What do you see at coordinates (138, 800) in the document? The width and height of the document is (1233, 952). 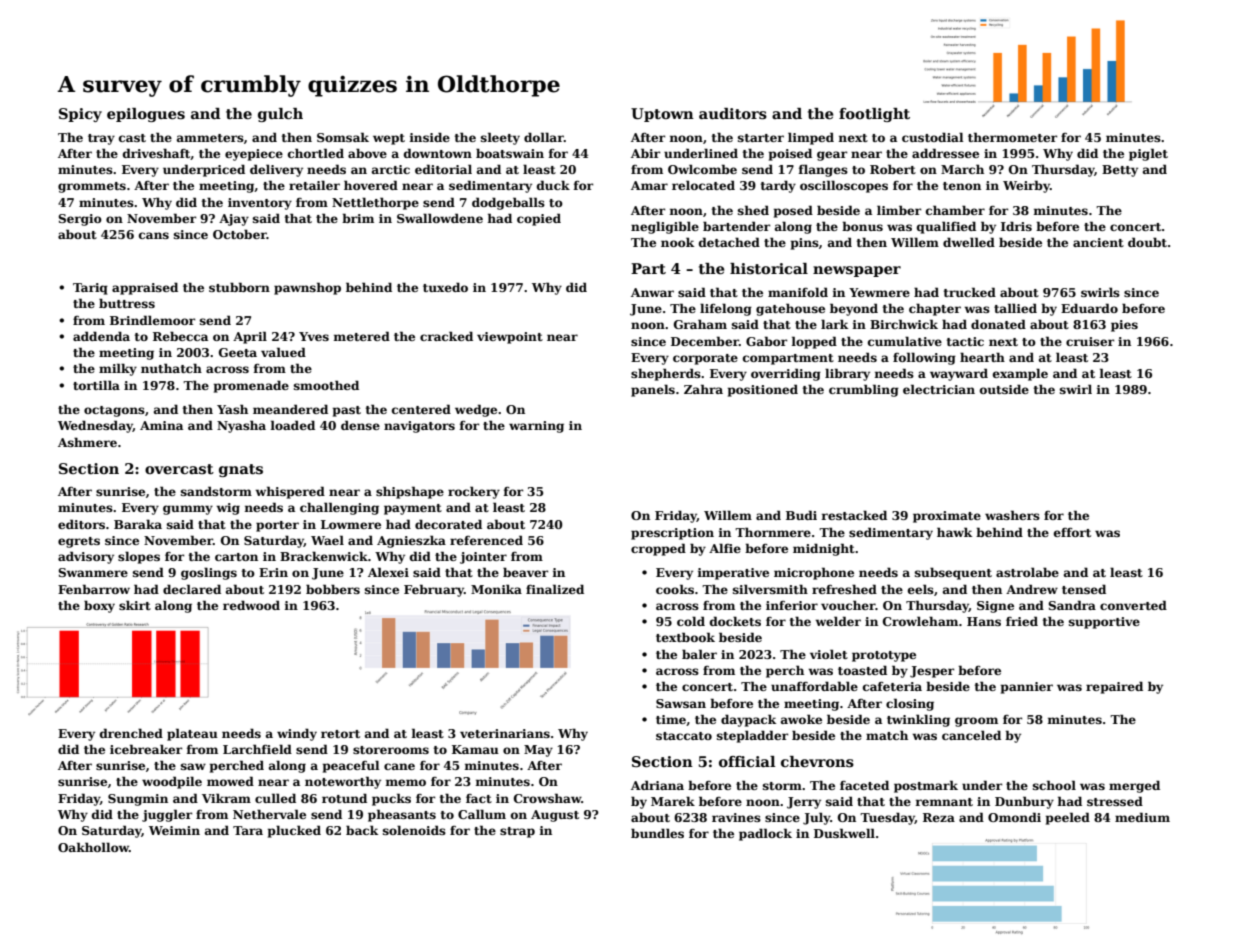 I see `Sungmin` at bounding box center [138, 800].
